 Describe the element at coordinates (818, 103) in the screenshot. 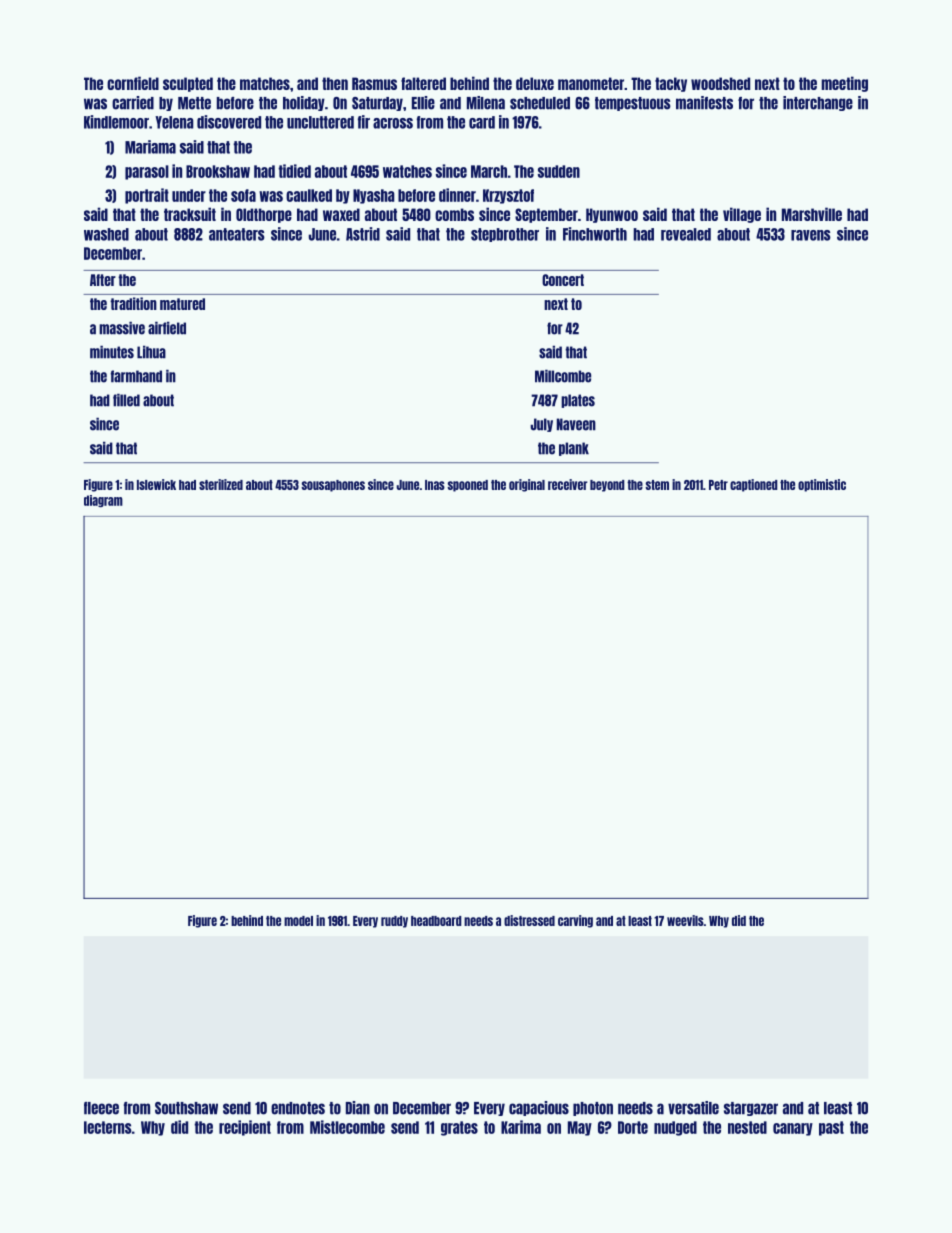

I see `interchange` at that location.
